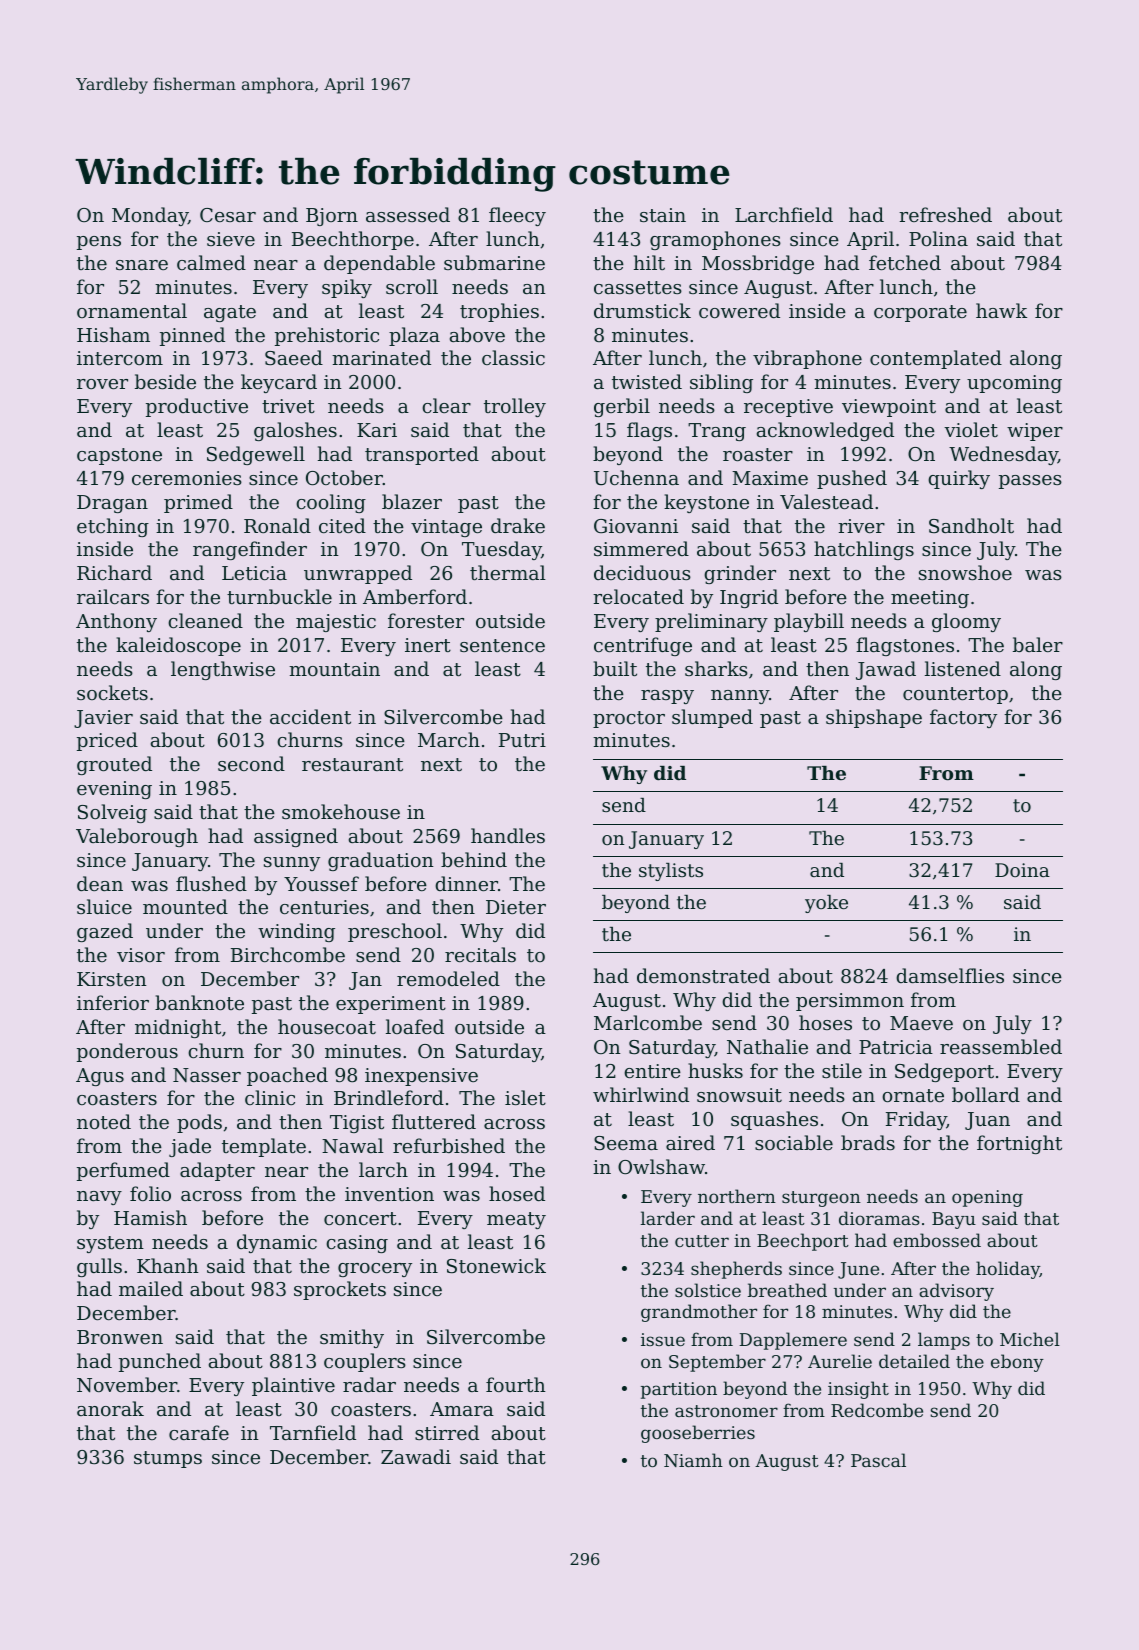 This page has width=1139, height=1650. What do you see at coordinates (963, 668) in the page?
I see `listened` at bounding box center [963, 668].
